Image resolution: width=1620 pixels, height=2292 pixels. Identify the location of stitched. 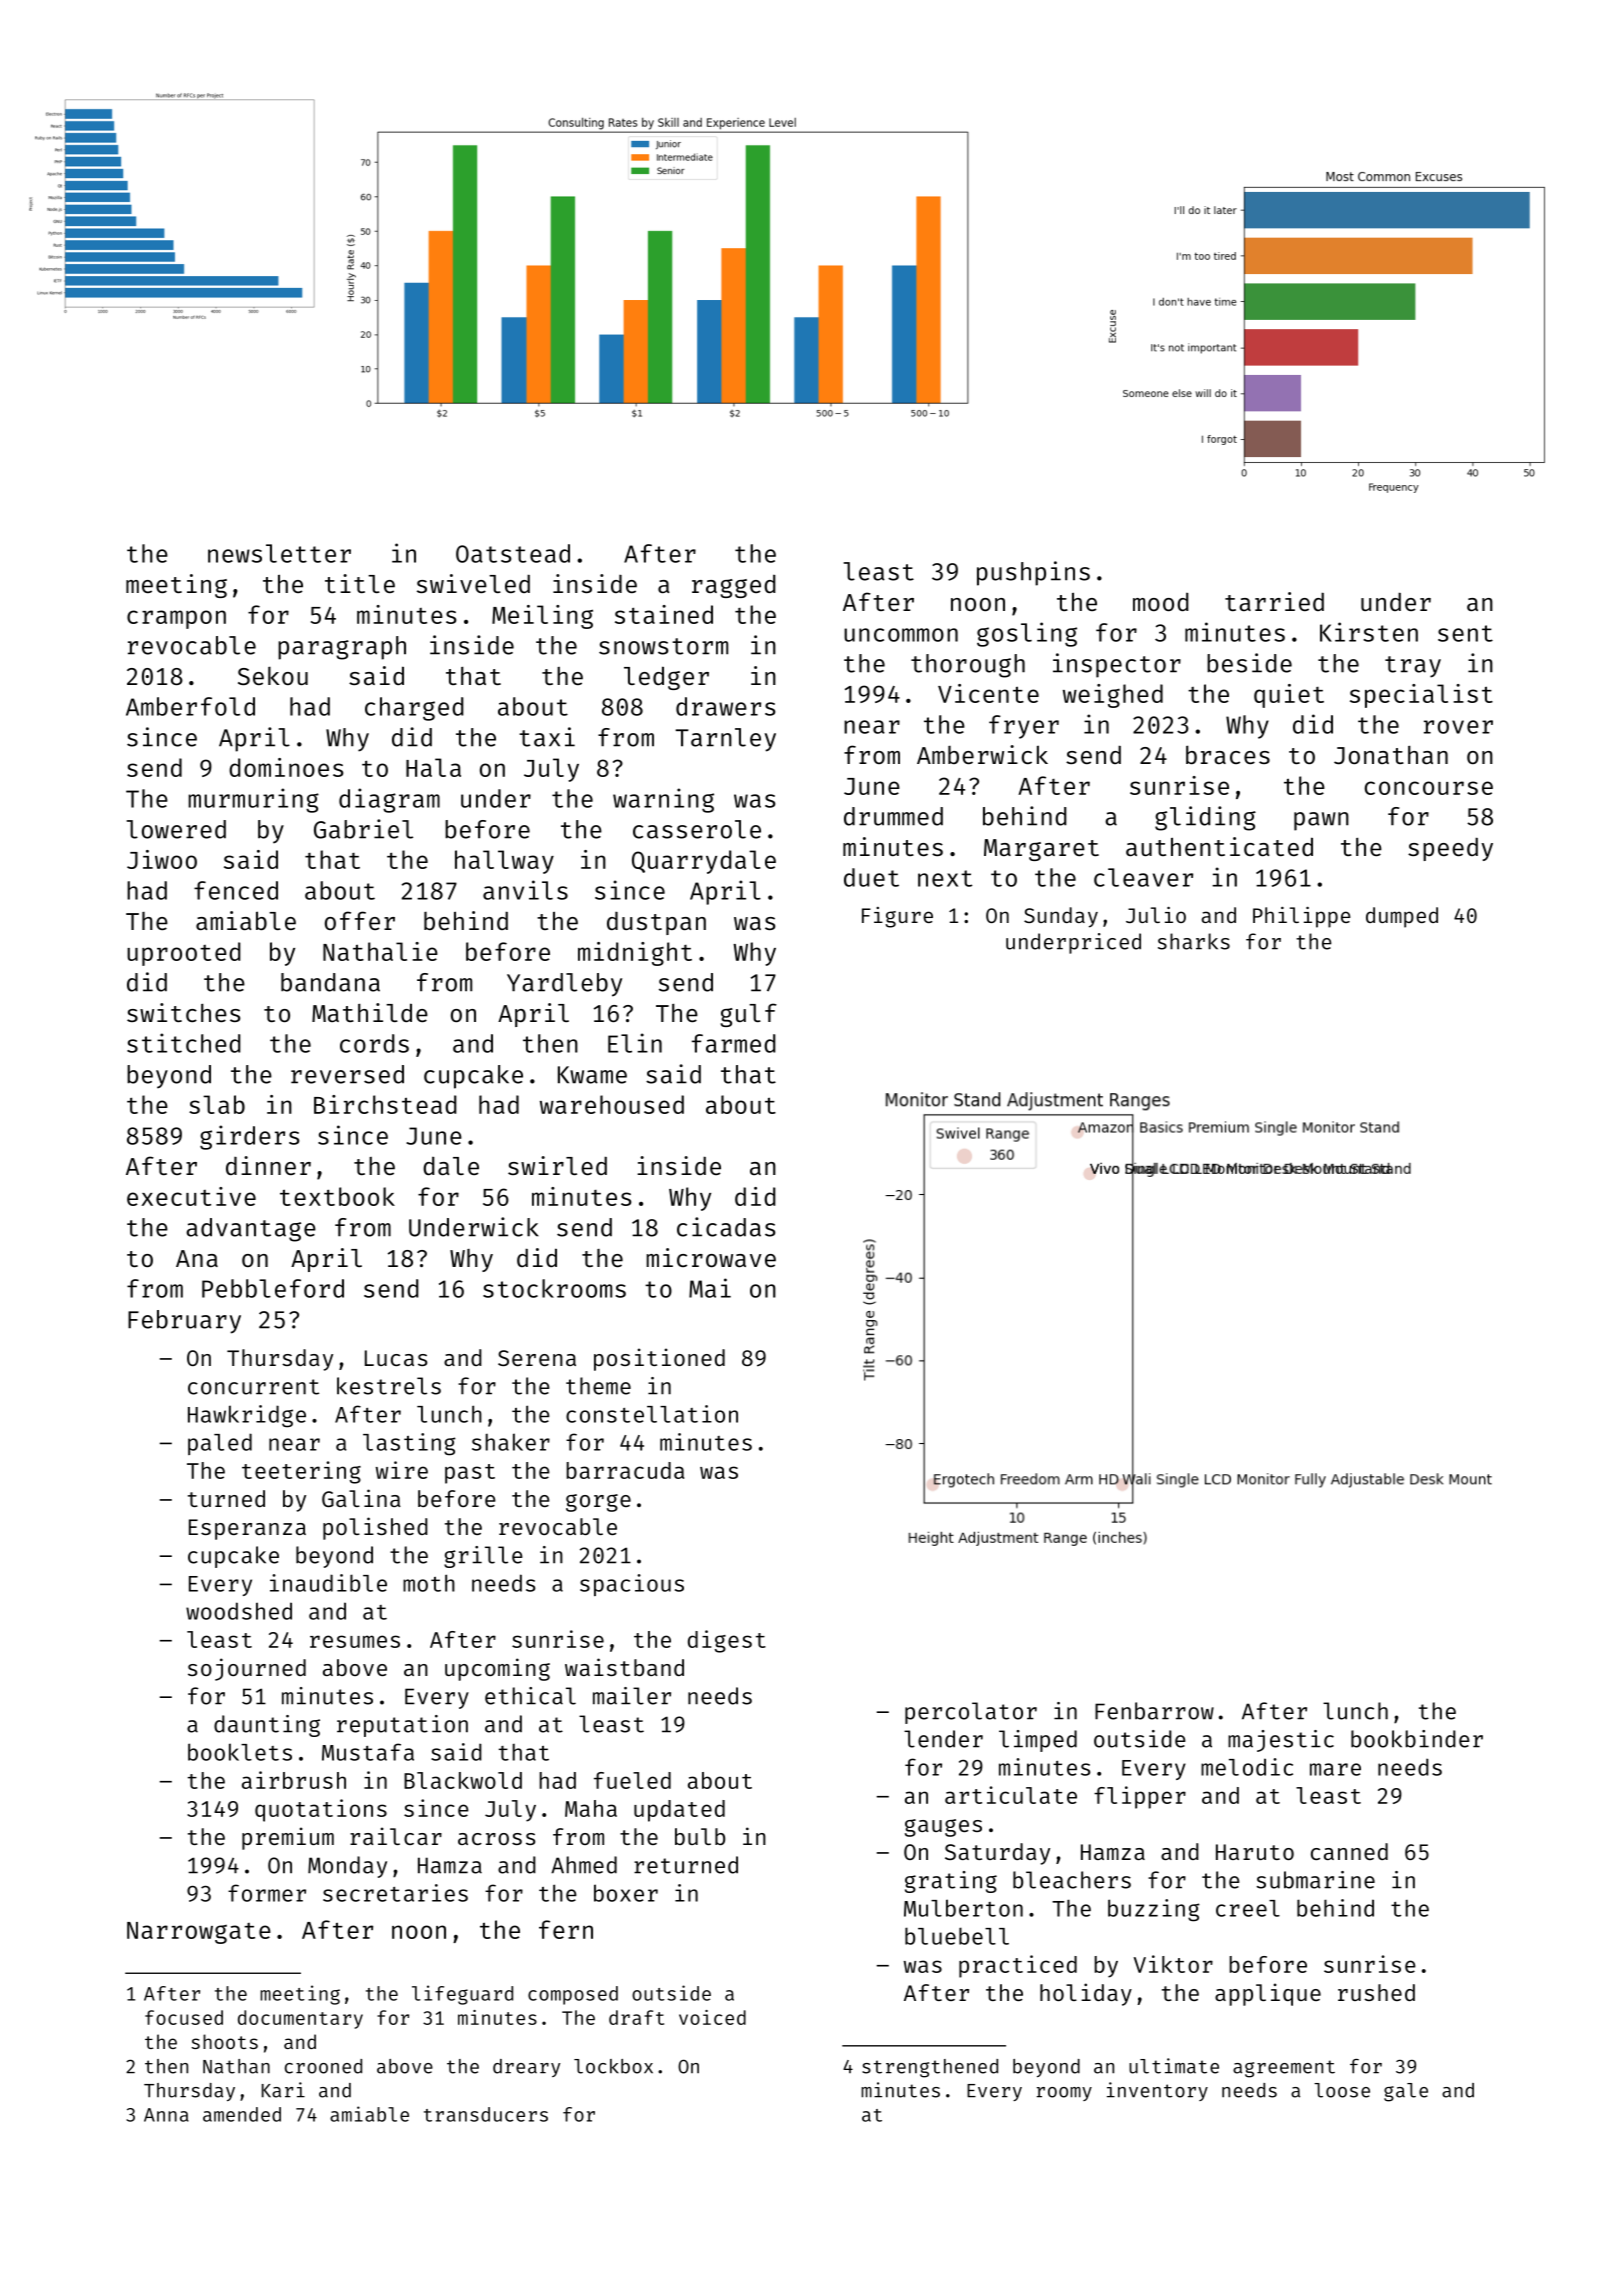
(184, 1043).
